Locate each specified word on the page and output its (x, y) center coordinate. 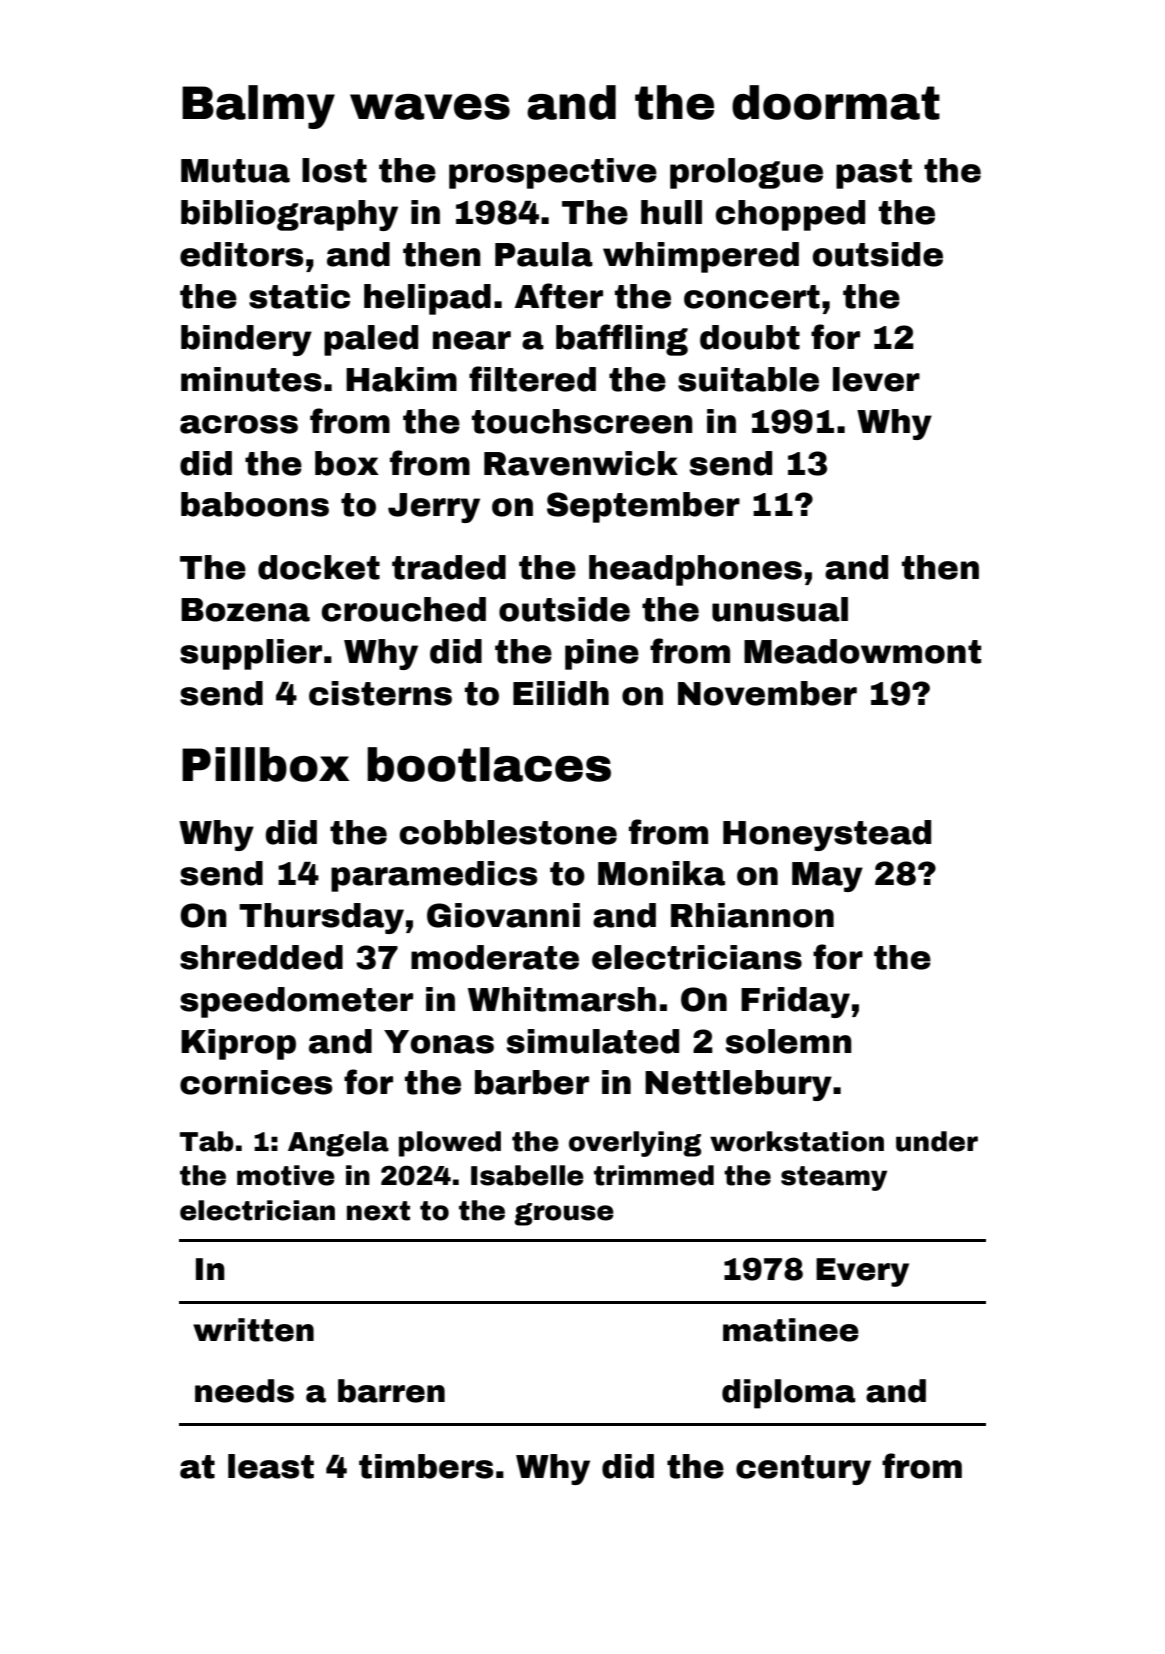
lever (876, 379)
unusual (780, 609)
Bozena (245, 610)
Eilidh (561, 693)
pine (602, 654)
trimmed (654, 1175)
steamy (834, 1178)
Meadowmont (862, 651)
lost (334, 170)
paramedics (434, 876)
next (378, 1211)
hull (671, 212)
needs (244, 1391)
